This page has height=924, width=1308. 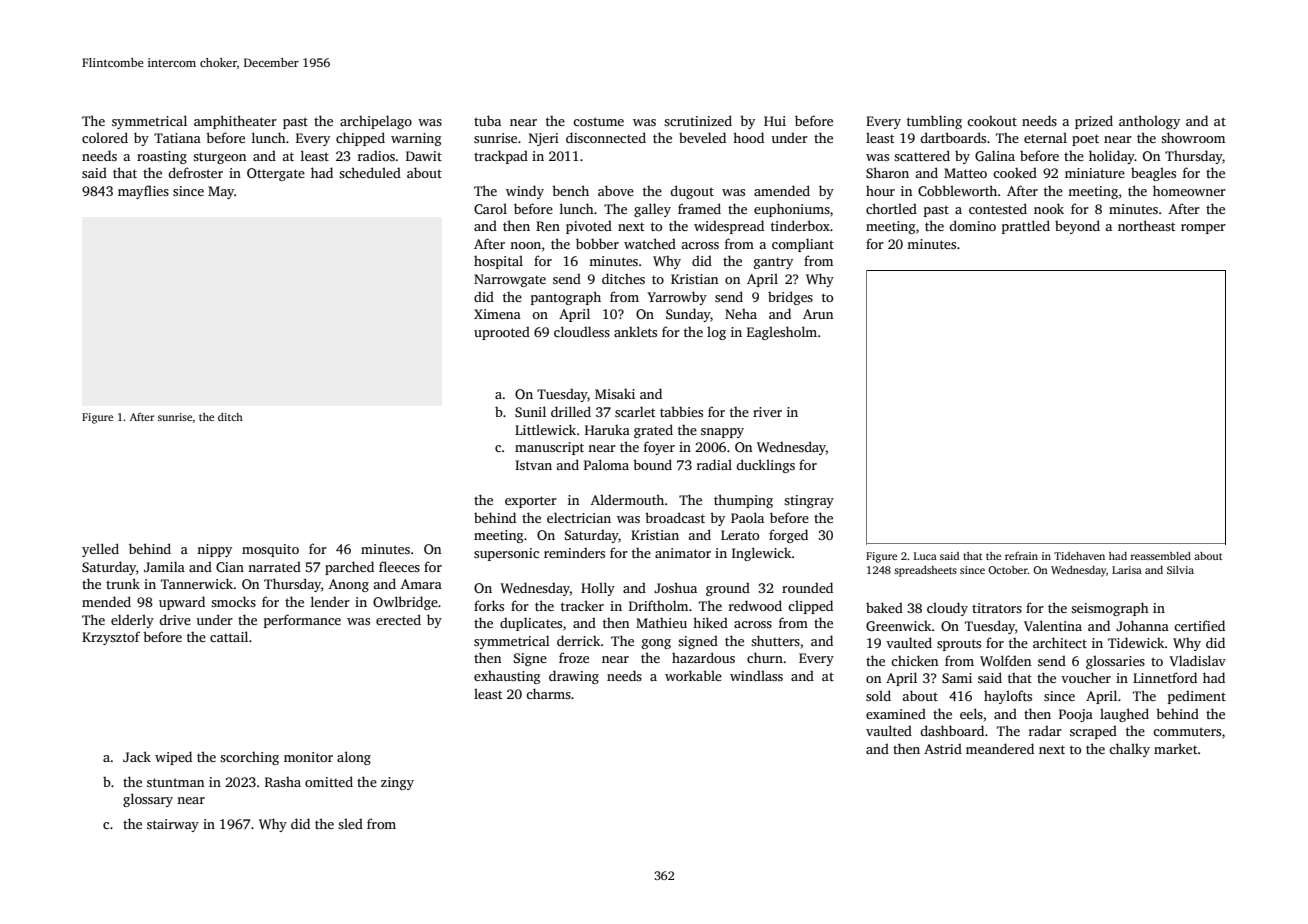 What do you see at coordinates (502, 333) in the page?
I see `uprooted` at bounding box center [502, 333].
